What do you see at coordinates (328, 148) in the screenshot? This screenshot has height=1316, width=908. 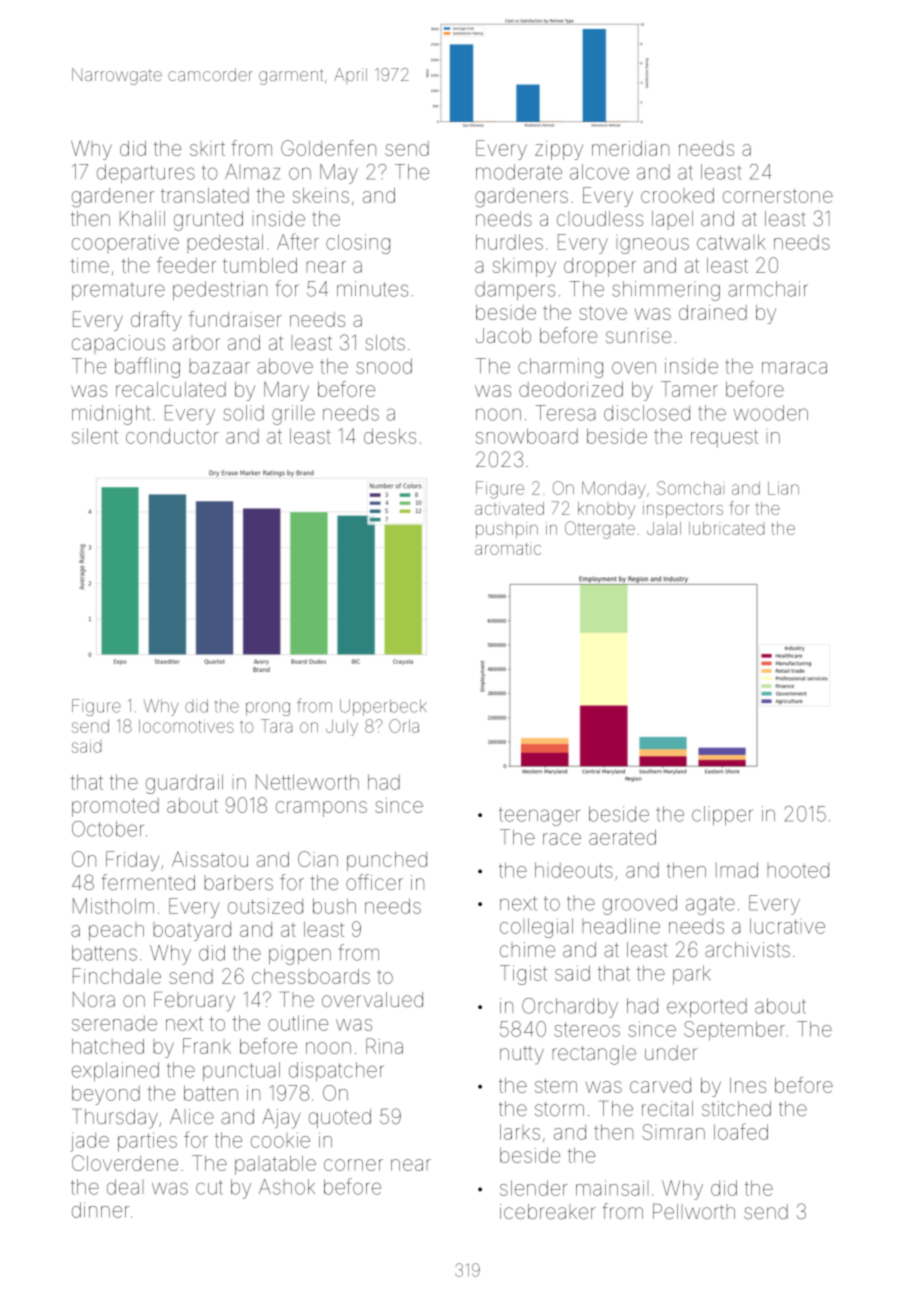 I see `Goldenfen` at bounding box center [328, 148].
